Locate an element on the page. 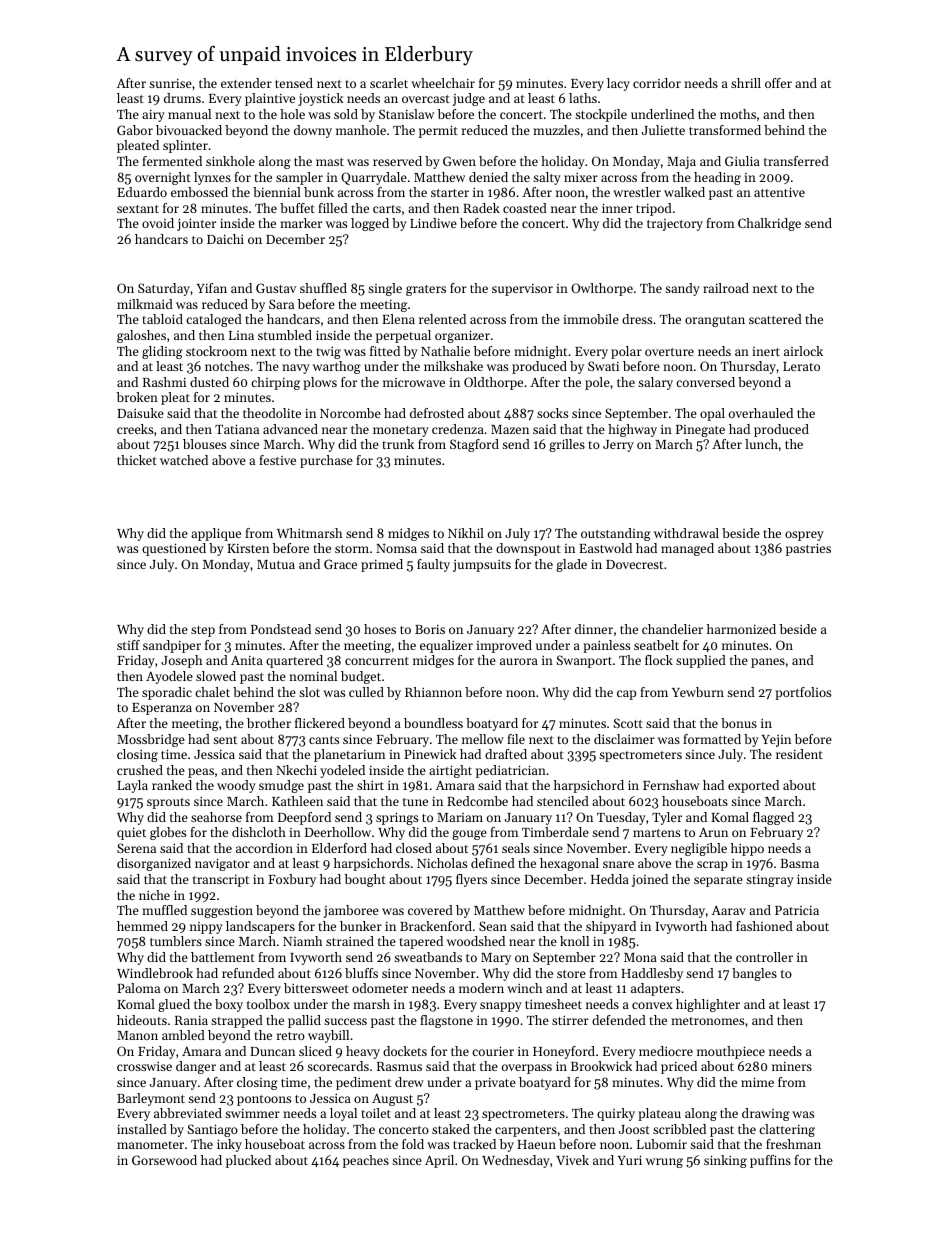 This document has height=1233, width=952. downy is located at coordinates (313, 131).
